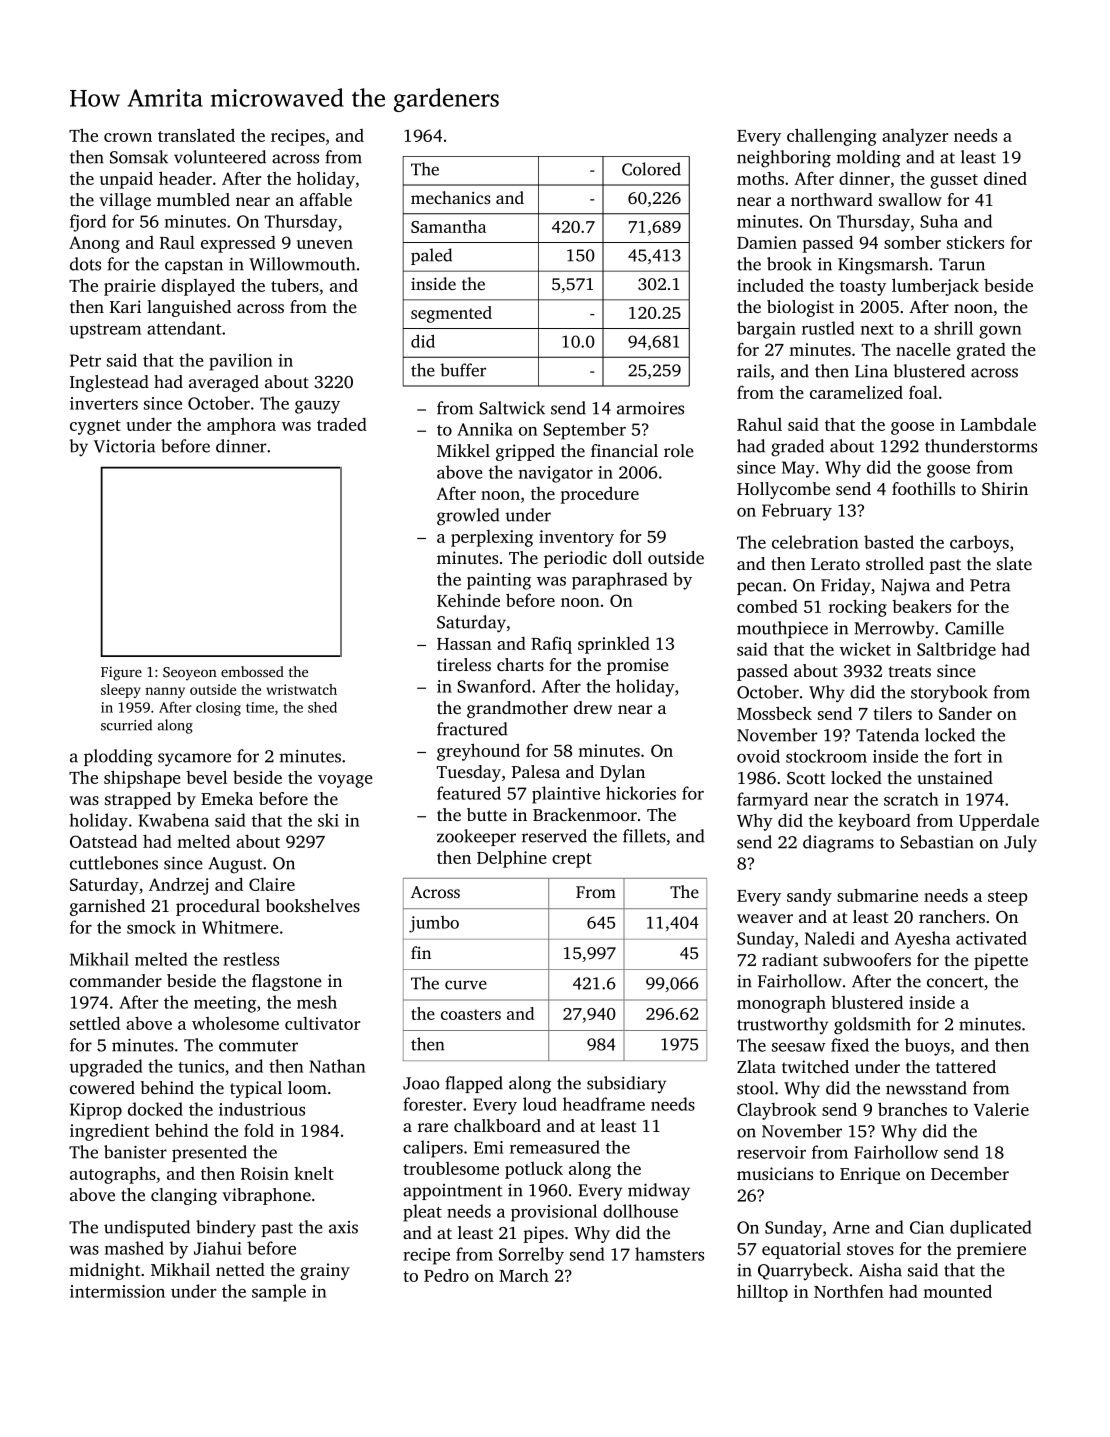  What do you see at coordinates (832, 199) in the screenshot?
I see `northward` at bounding box center [832, 199].
